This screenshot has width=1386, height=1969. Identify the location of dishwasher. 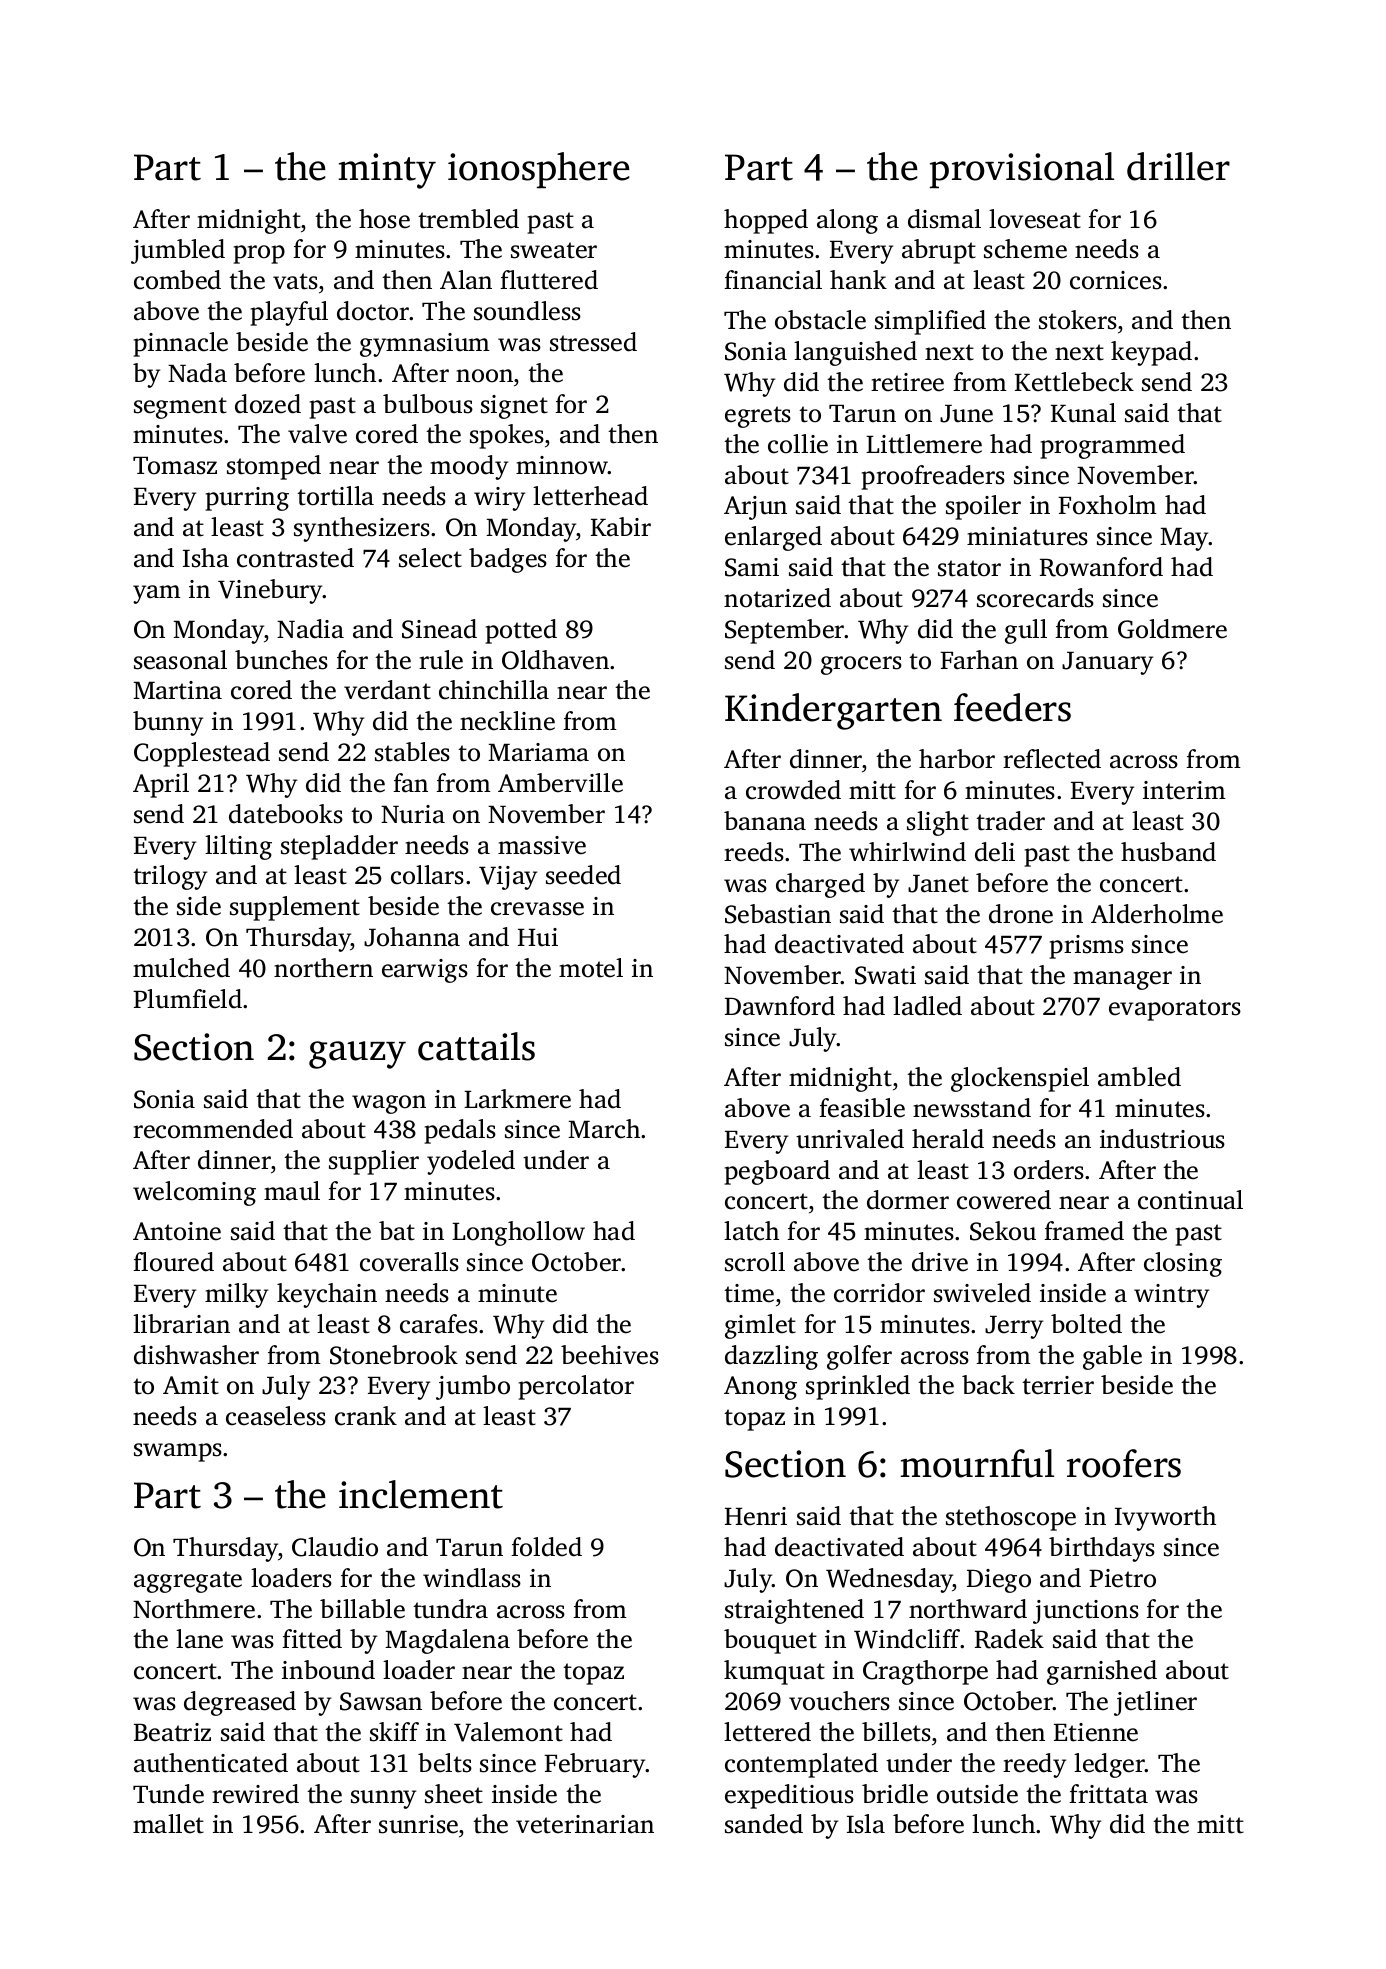
(196, 1355).
